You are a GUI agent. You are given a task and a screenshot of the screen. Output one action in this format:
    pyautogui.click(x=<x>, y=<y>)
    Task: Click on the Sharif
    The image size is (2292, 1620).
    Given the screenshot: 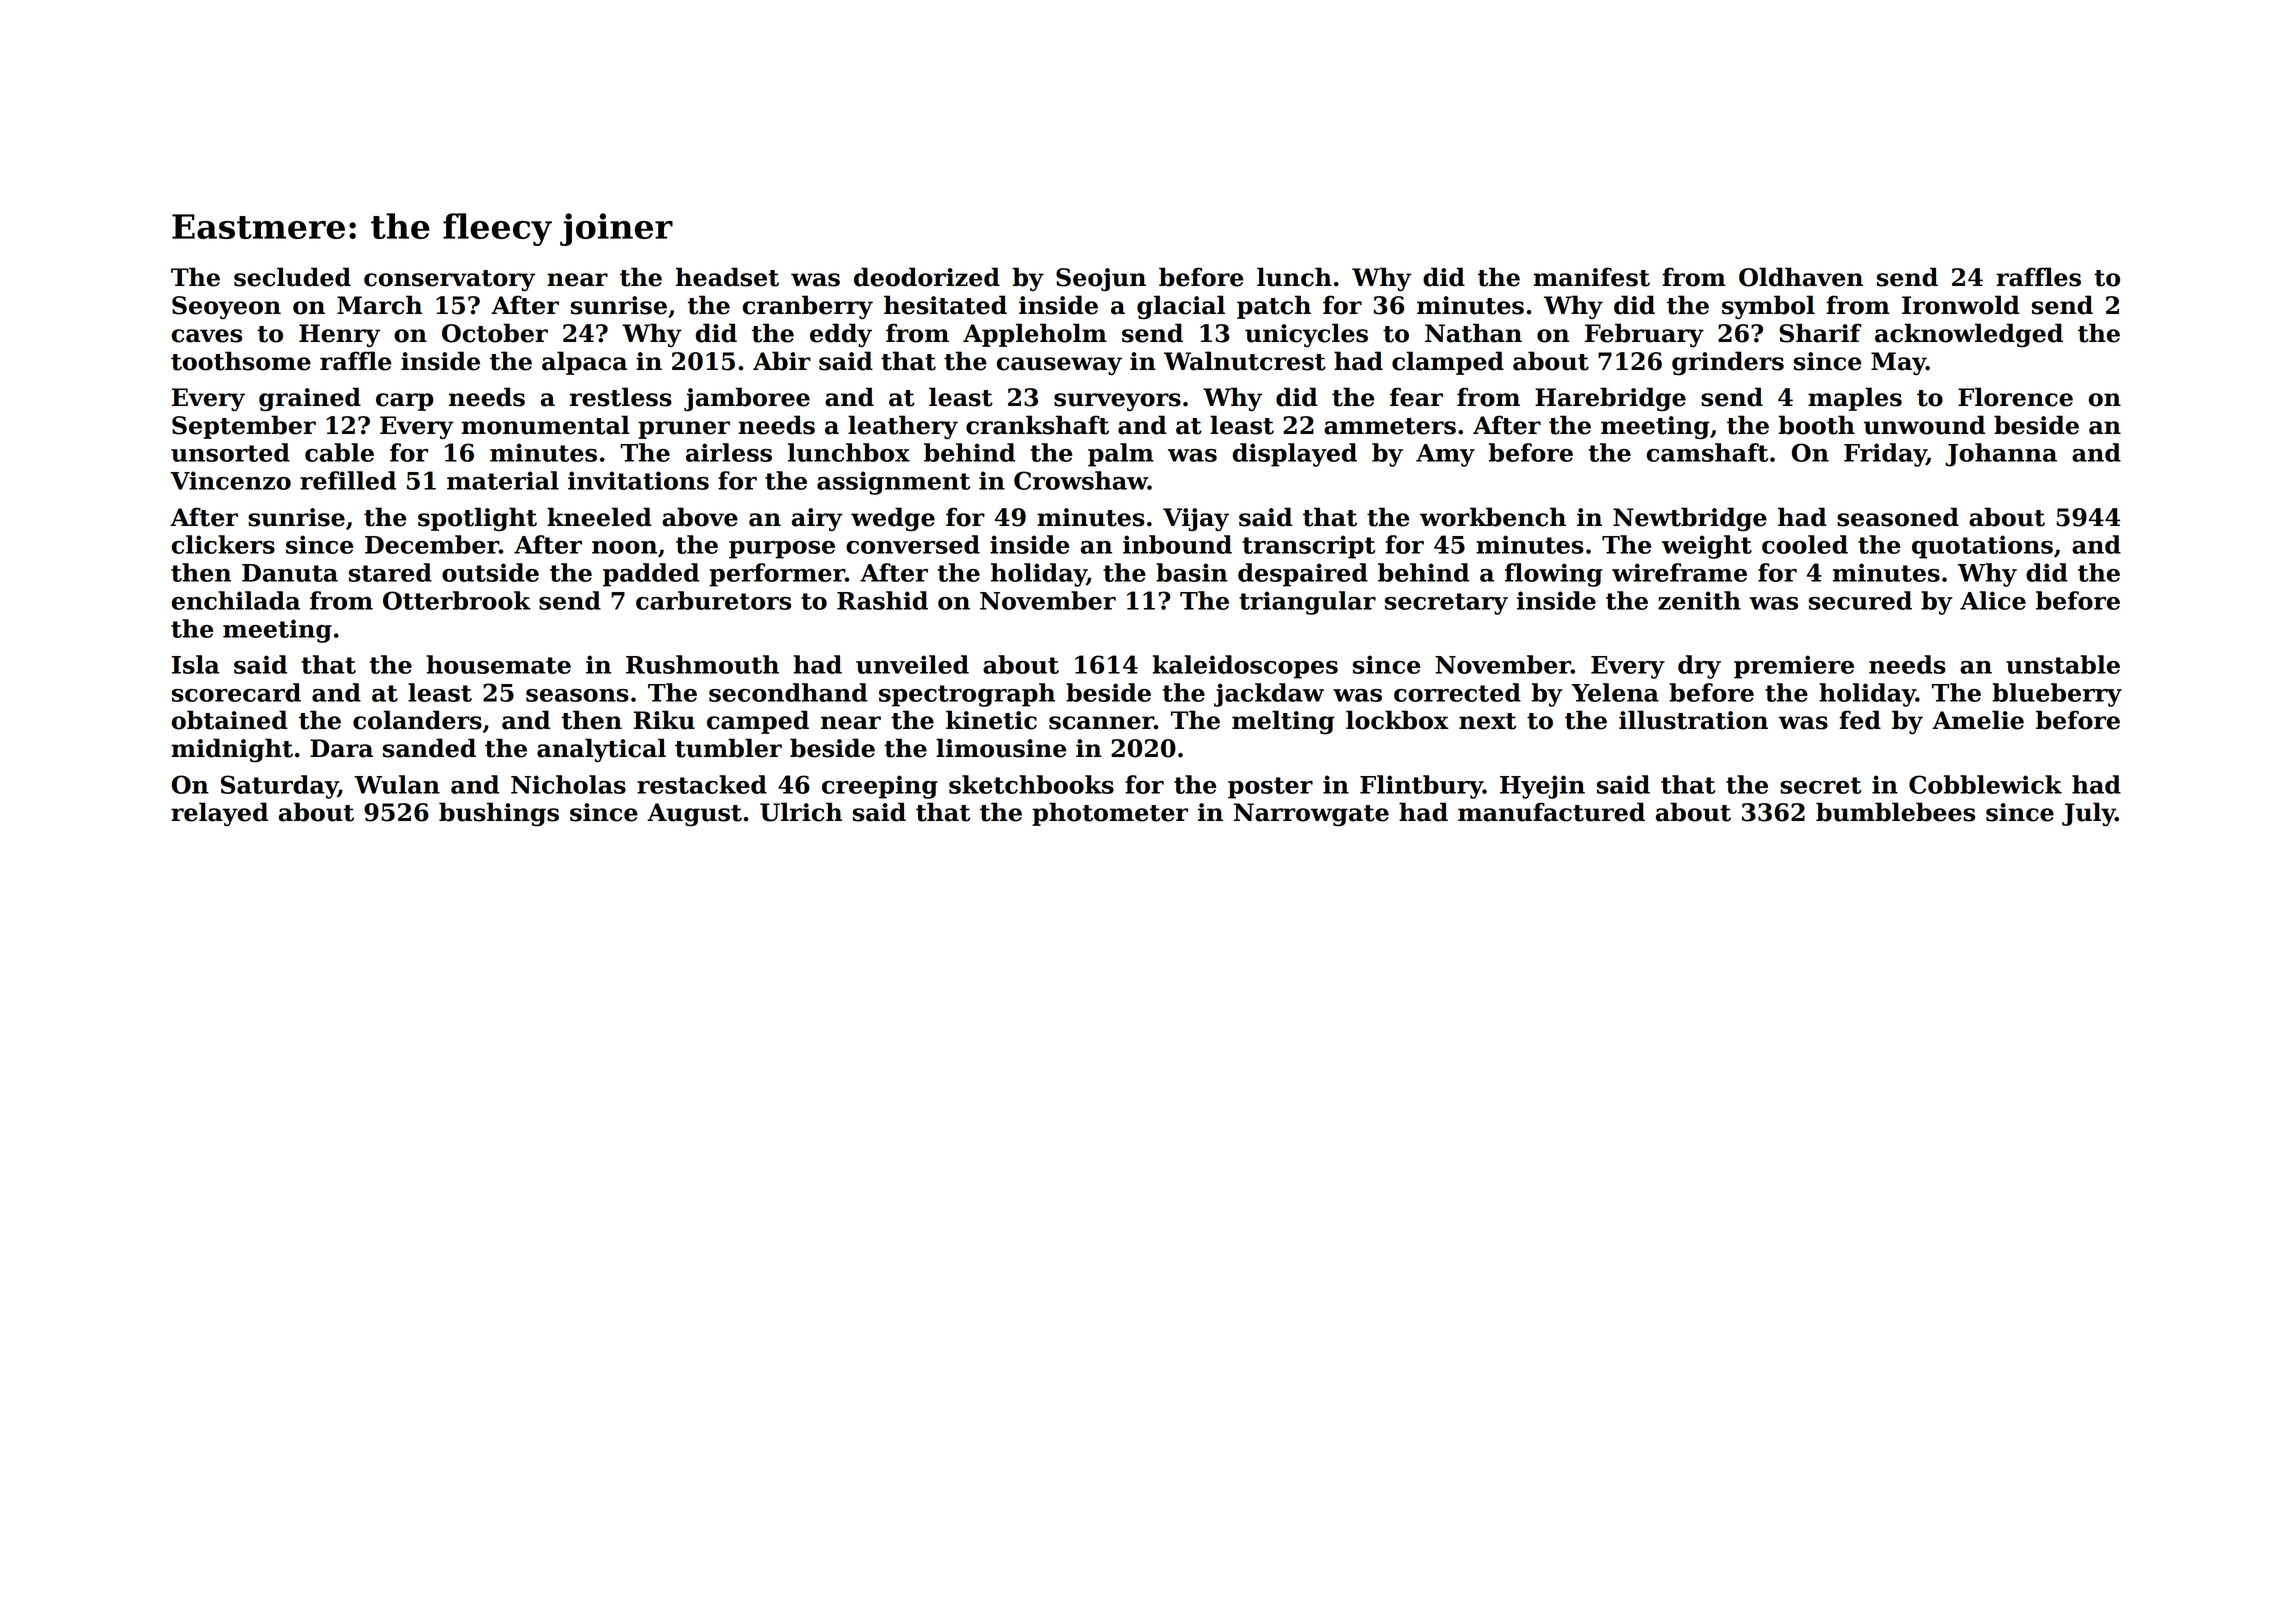 What is the action you would take?
    pyautogui.click(x=1820, y=333)
